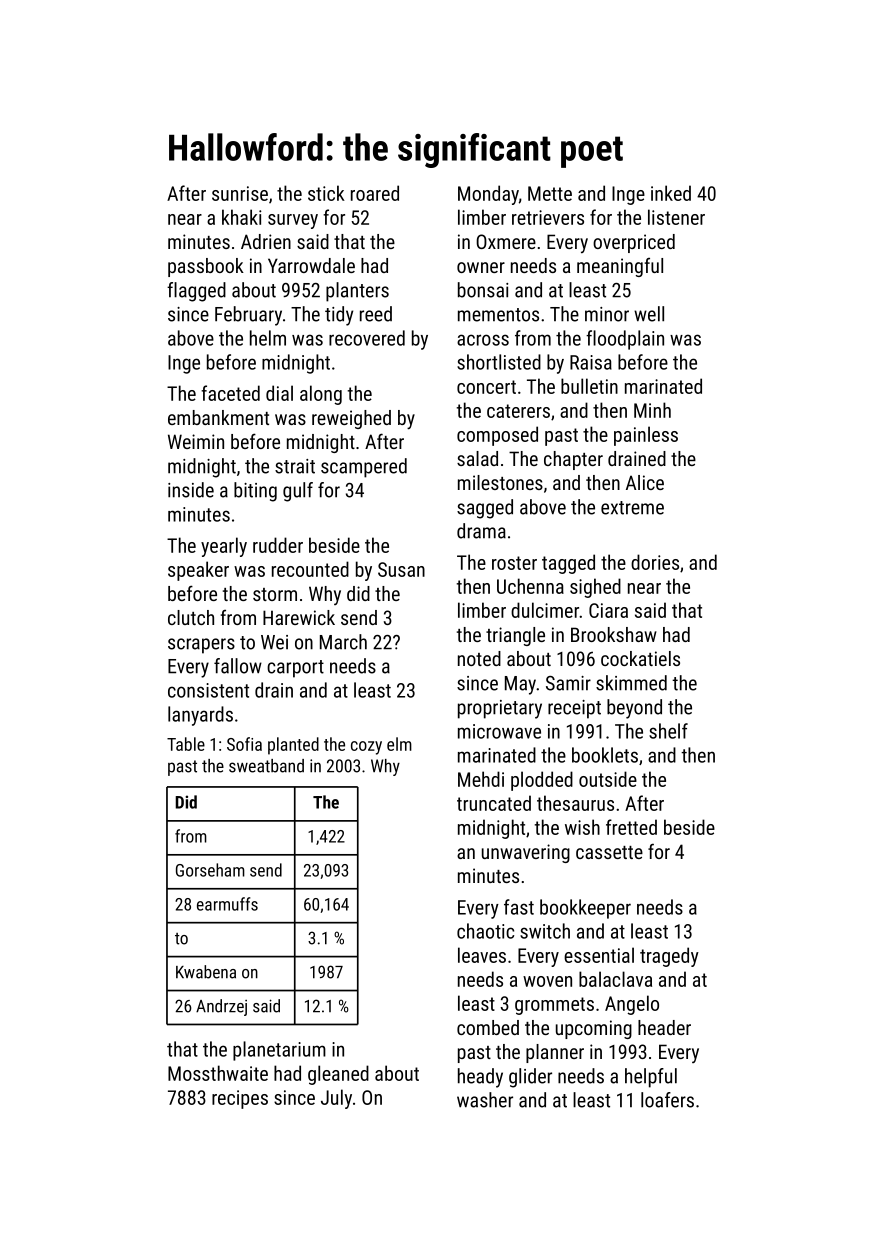  I want to click on Mossthwaite, so click(218, 1073).
